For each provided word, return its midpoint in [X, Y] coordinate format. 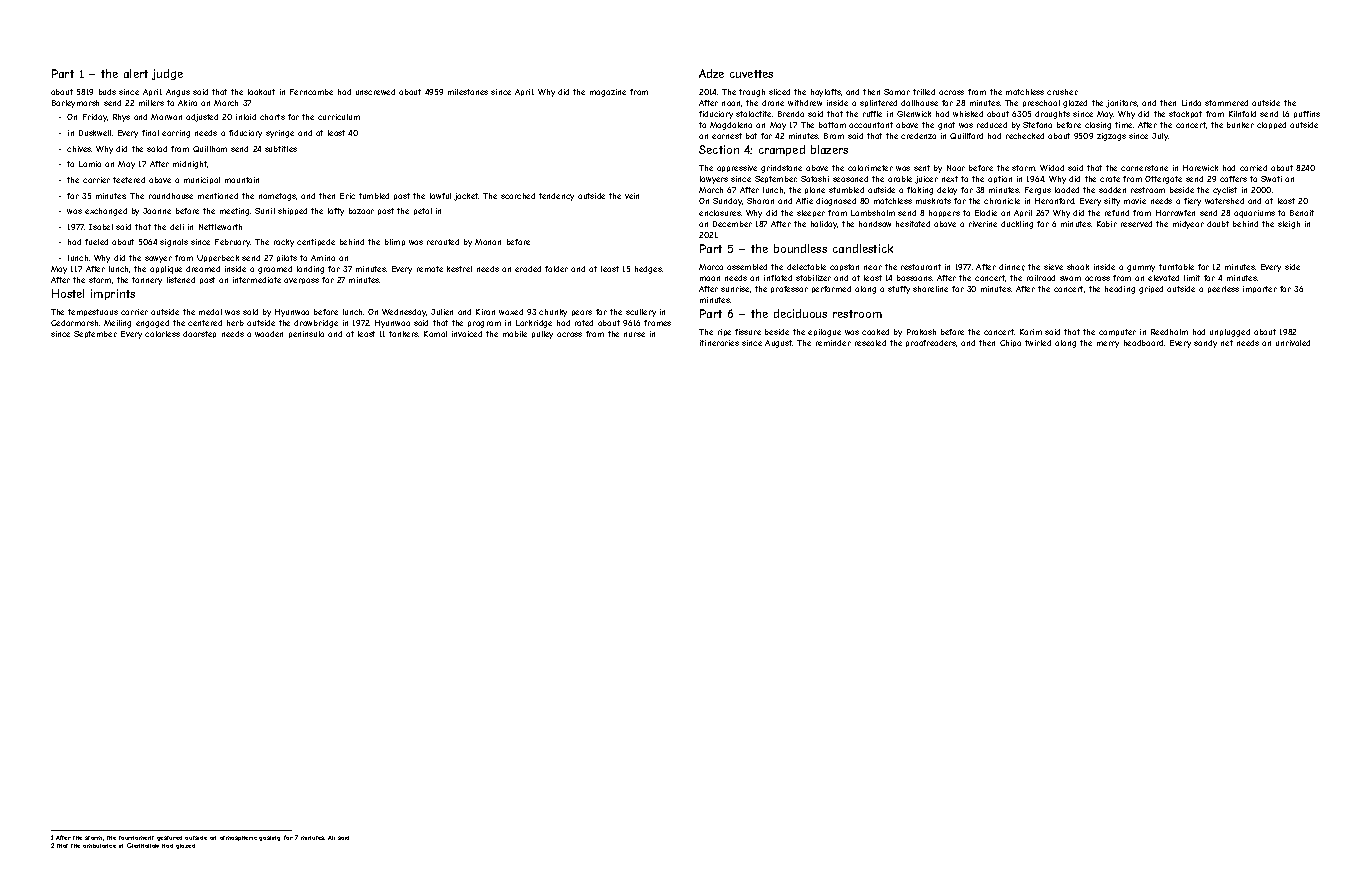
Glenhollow [143, 845]
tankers [404, 334]
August [779, 344]
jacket [466, 197]
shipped [292, 211]
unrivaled [1293, 343]
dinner [1011, 267]
